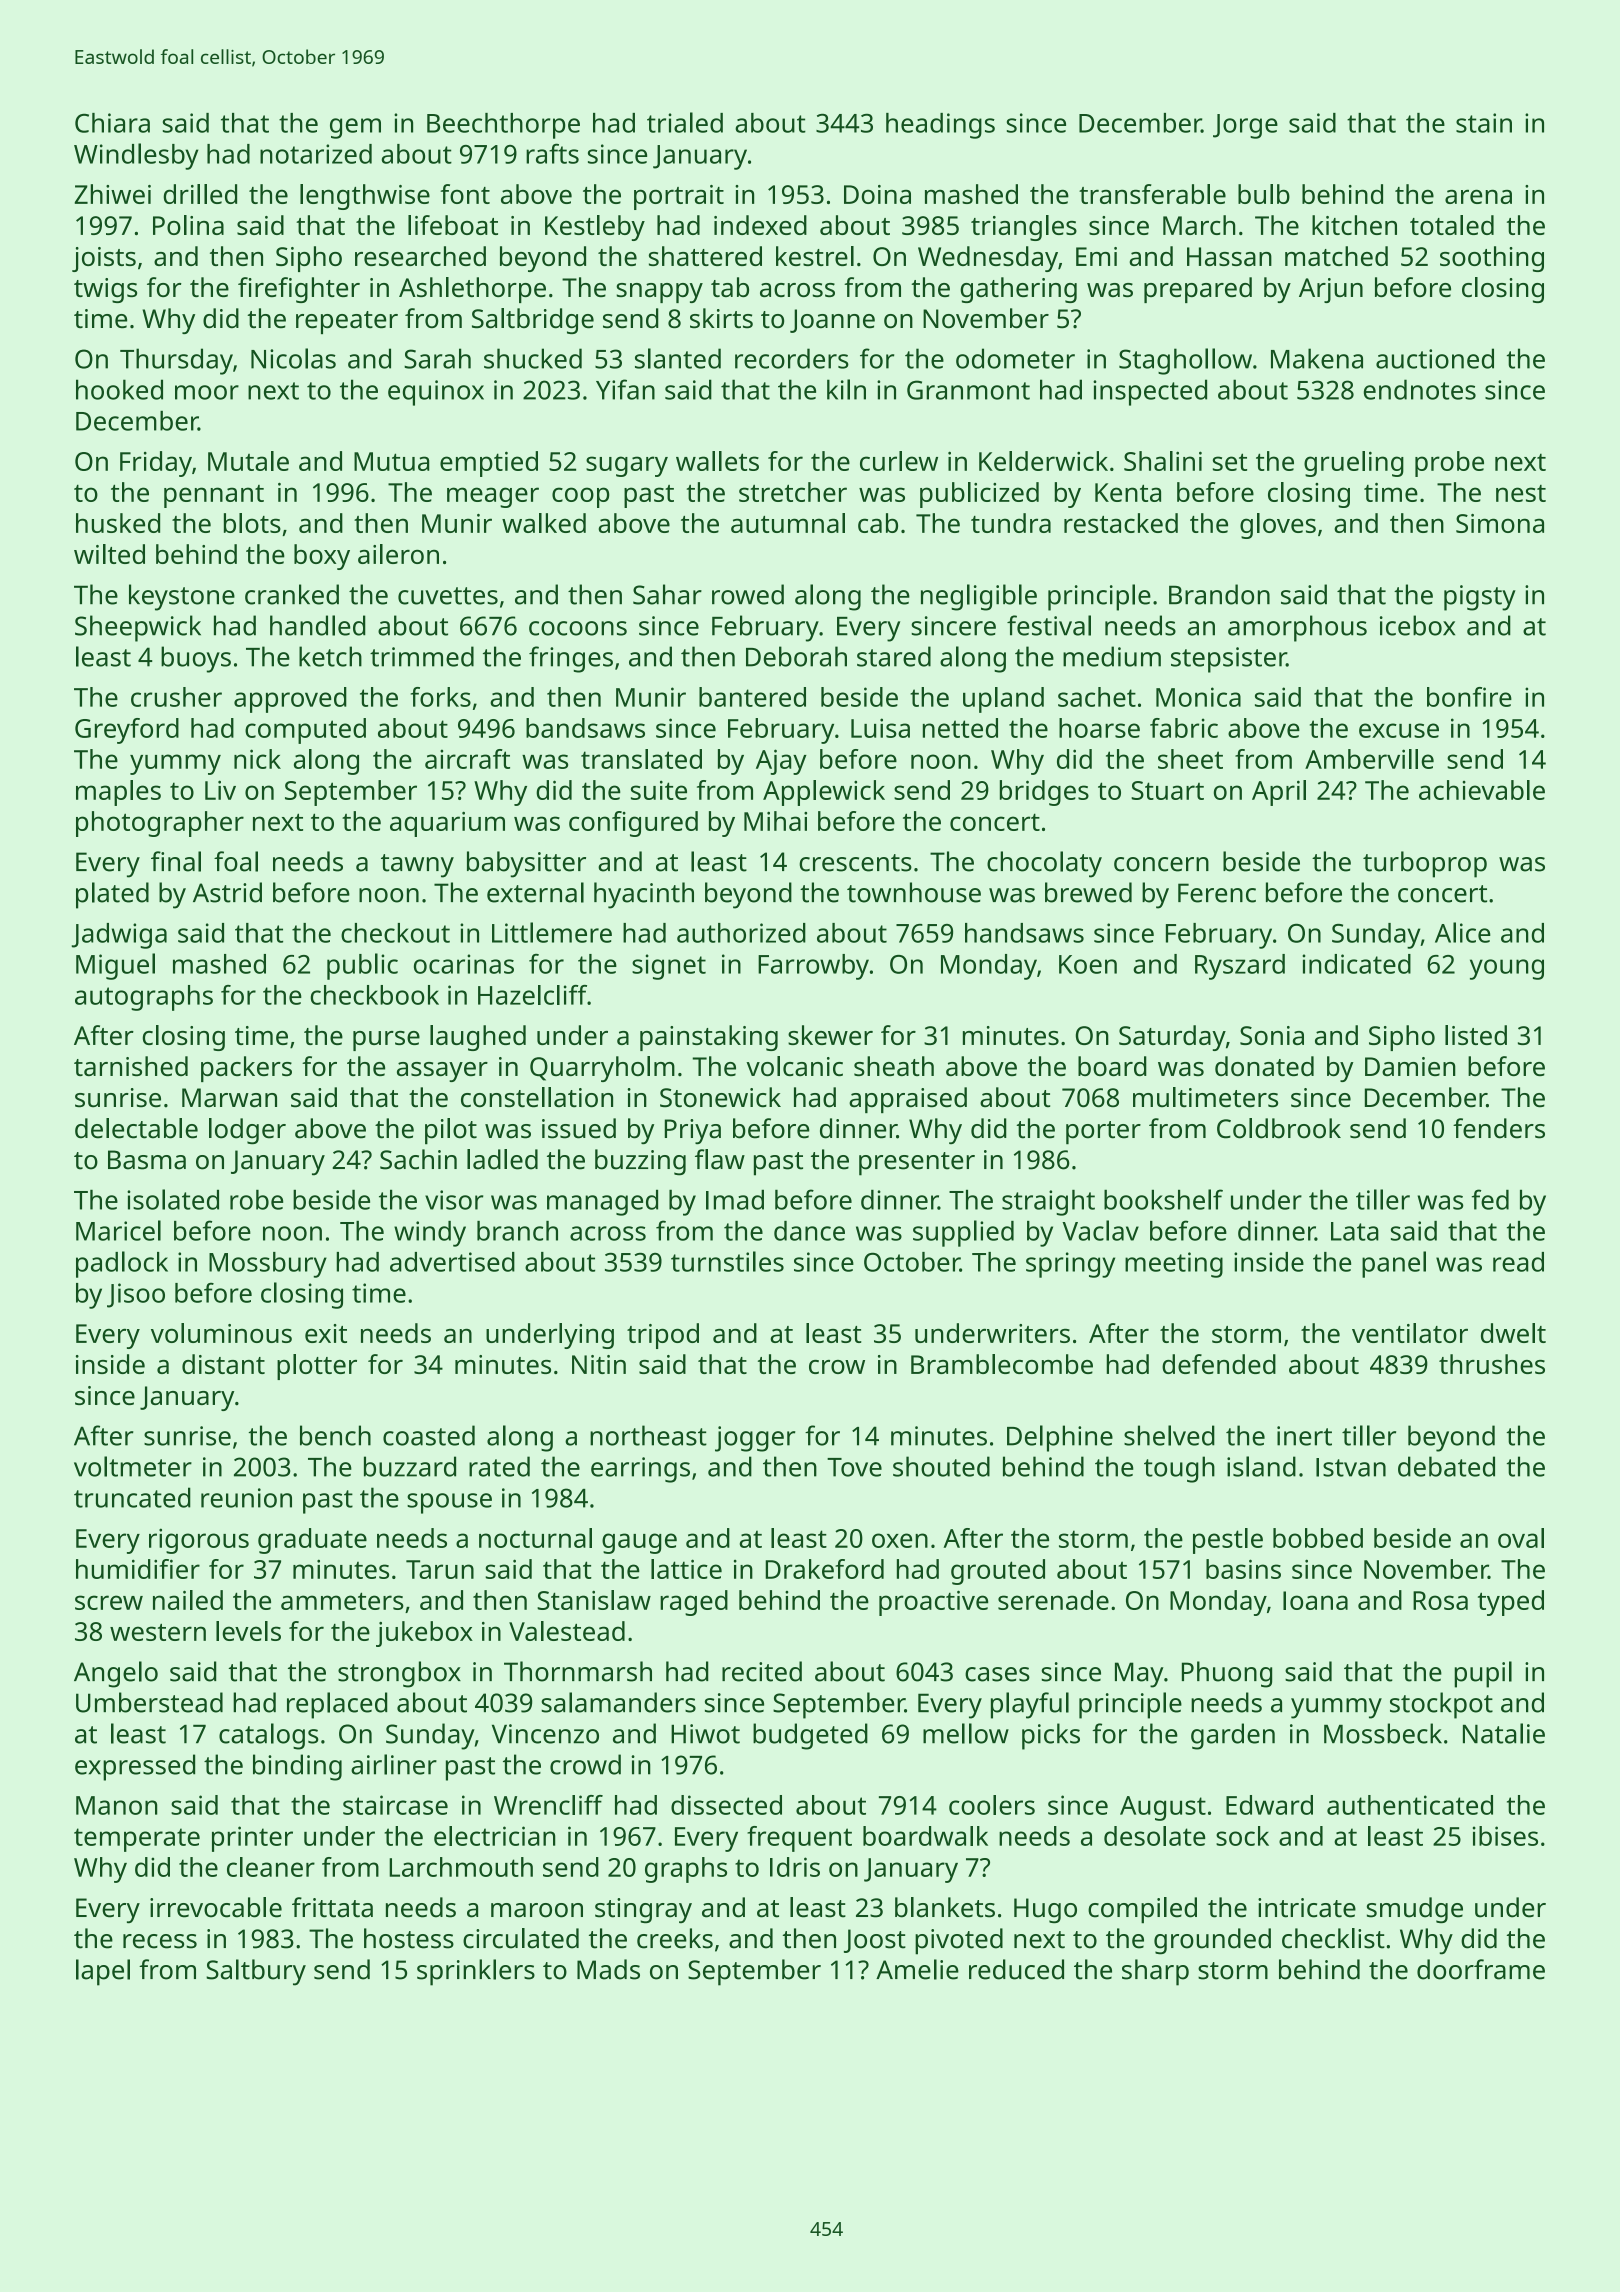 The width and height of the image is (1620, 2292). I want to click on pigsty, so click(1480, 598).
